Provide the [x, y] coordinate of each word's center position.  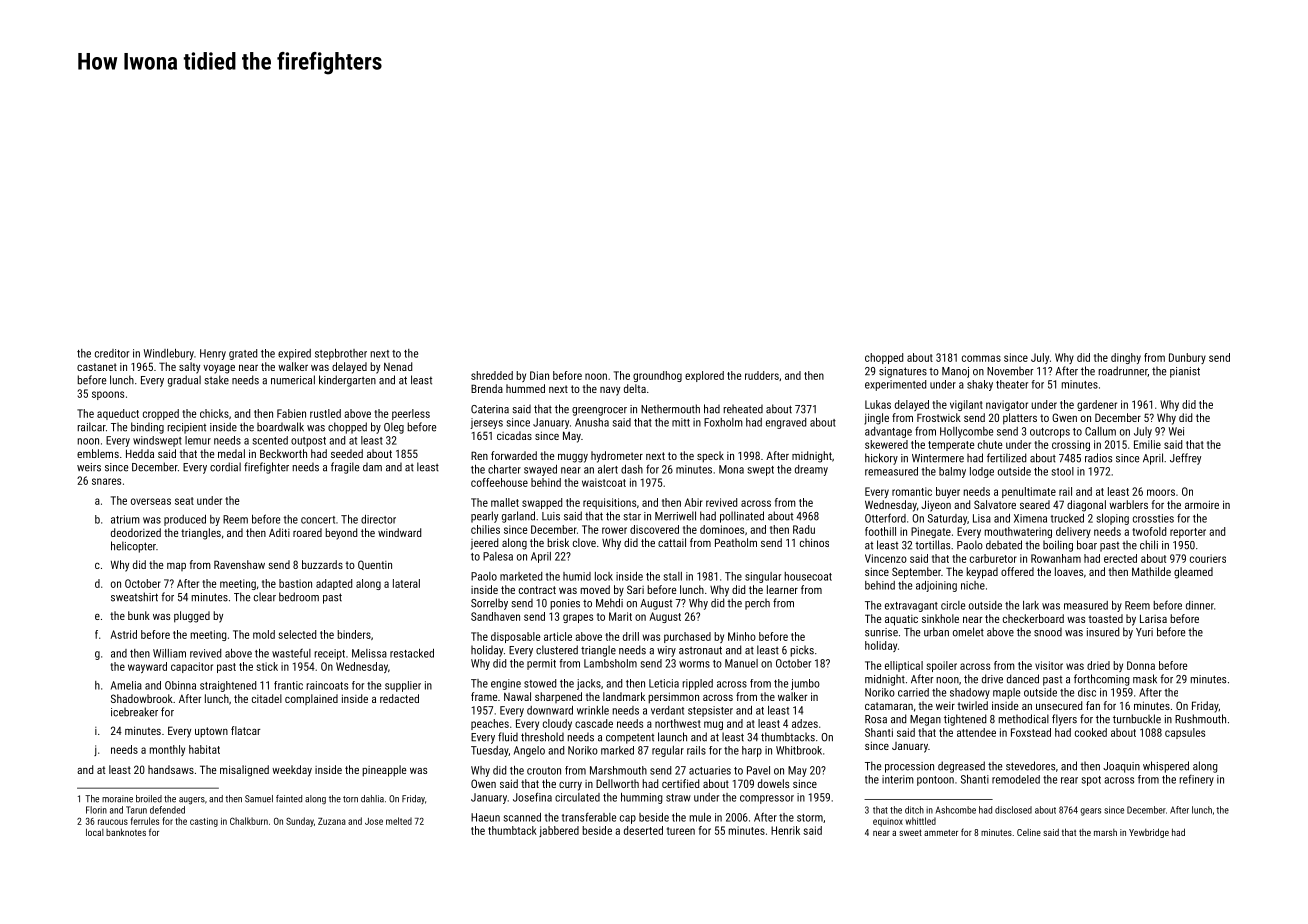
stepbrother [341, 354]
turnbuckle [1137, 719]
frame [484, 696]
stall [673, 576]
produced [185, 520]
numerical [293, 380]
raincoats [327, 685]
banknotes [126, 832]
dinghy [1126, 358]
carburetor [993, 558]
